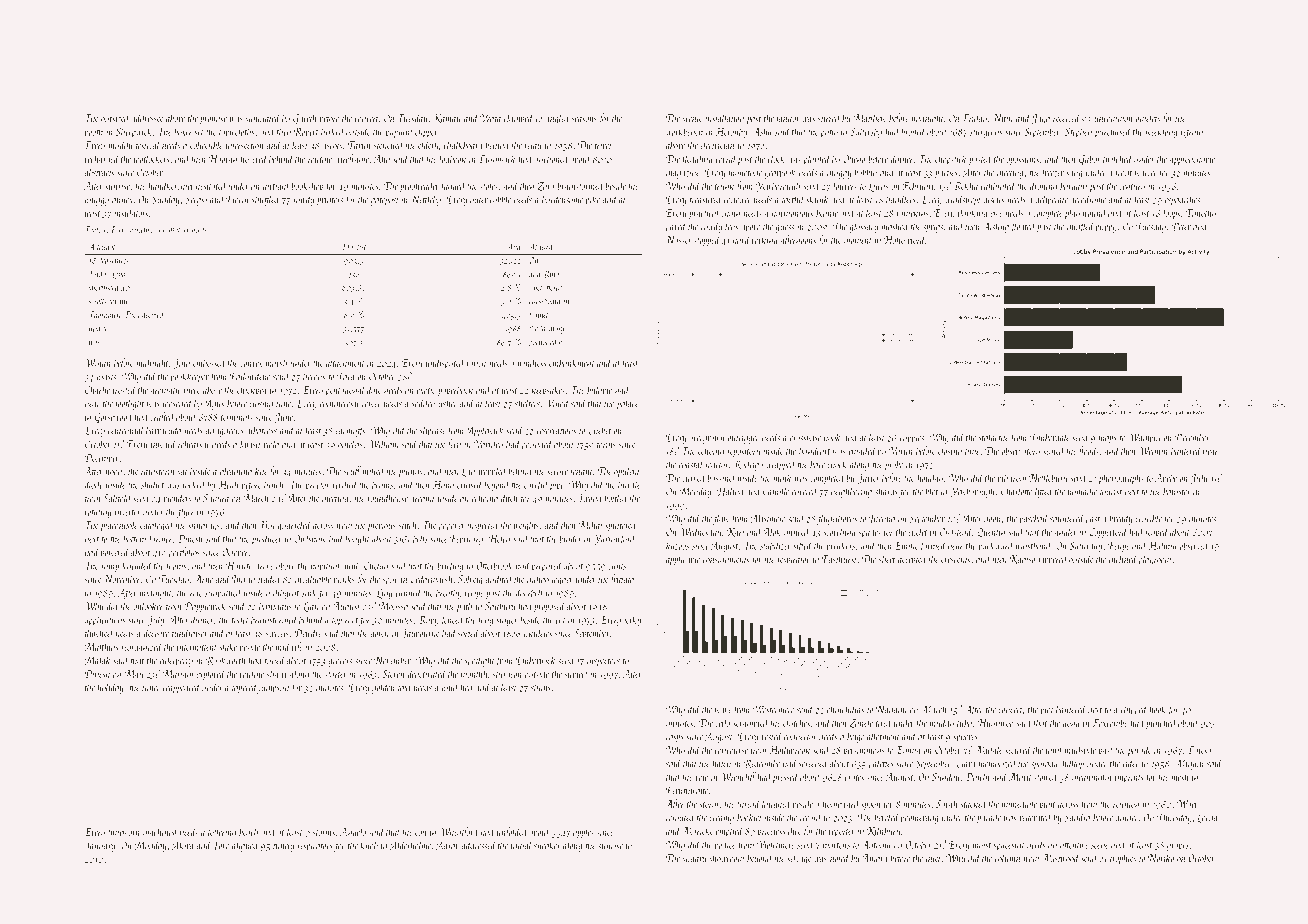  I want to click on drove, so click(264, 565).
